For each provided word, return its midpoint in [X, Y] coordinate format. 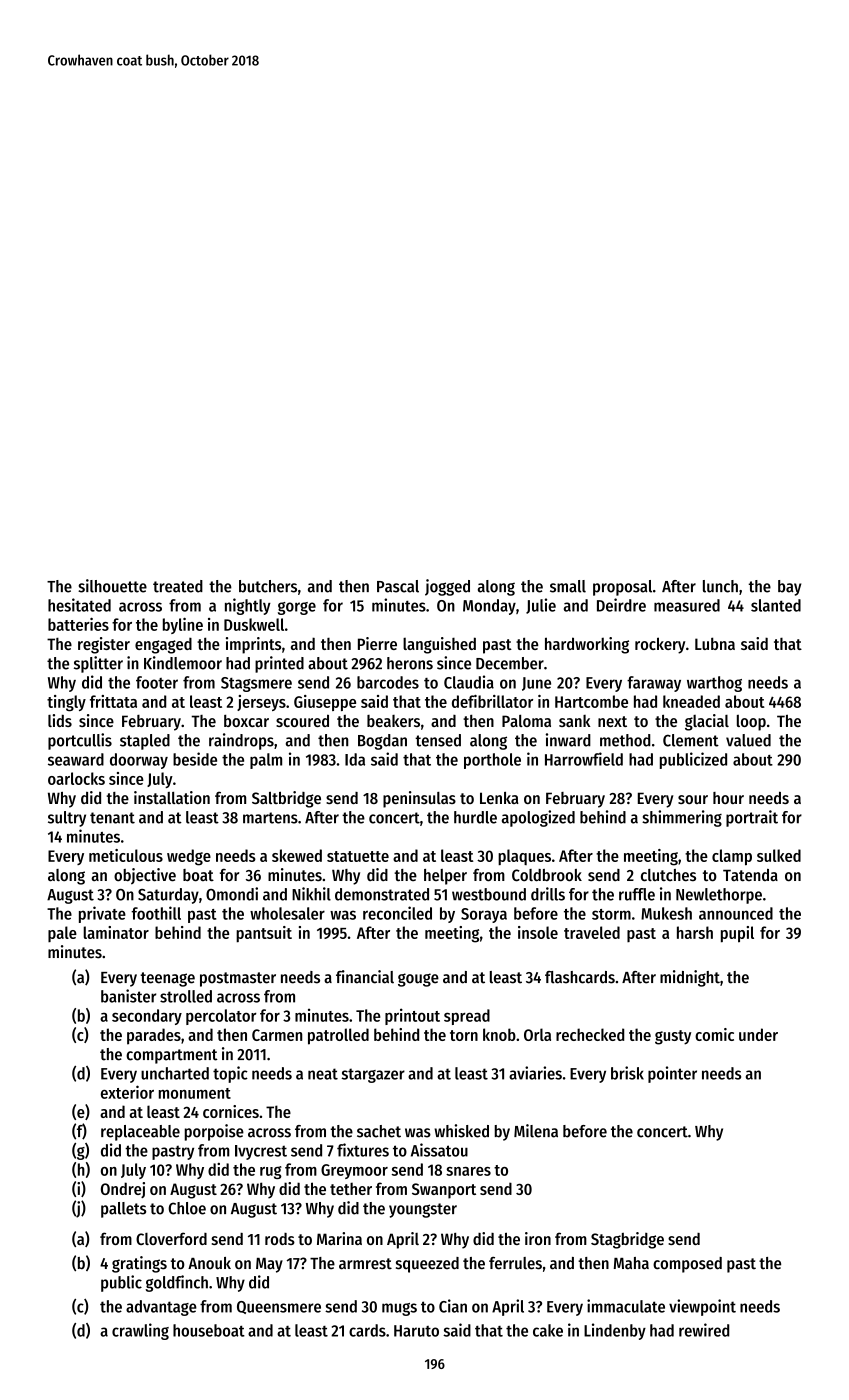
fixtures [363, 1150]
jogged [447, 587]
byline [183, 625]
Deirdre [621, 605]
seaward [76, 759]
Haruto [416, 1331]
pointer [672, 1074]
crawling [140, 1331]
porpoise [214, 1132]
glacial [707, 722]
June [536, 684]
